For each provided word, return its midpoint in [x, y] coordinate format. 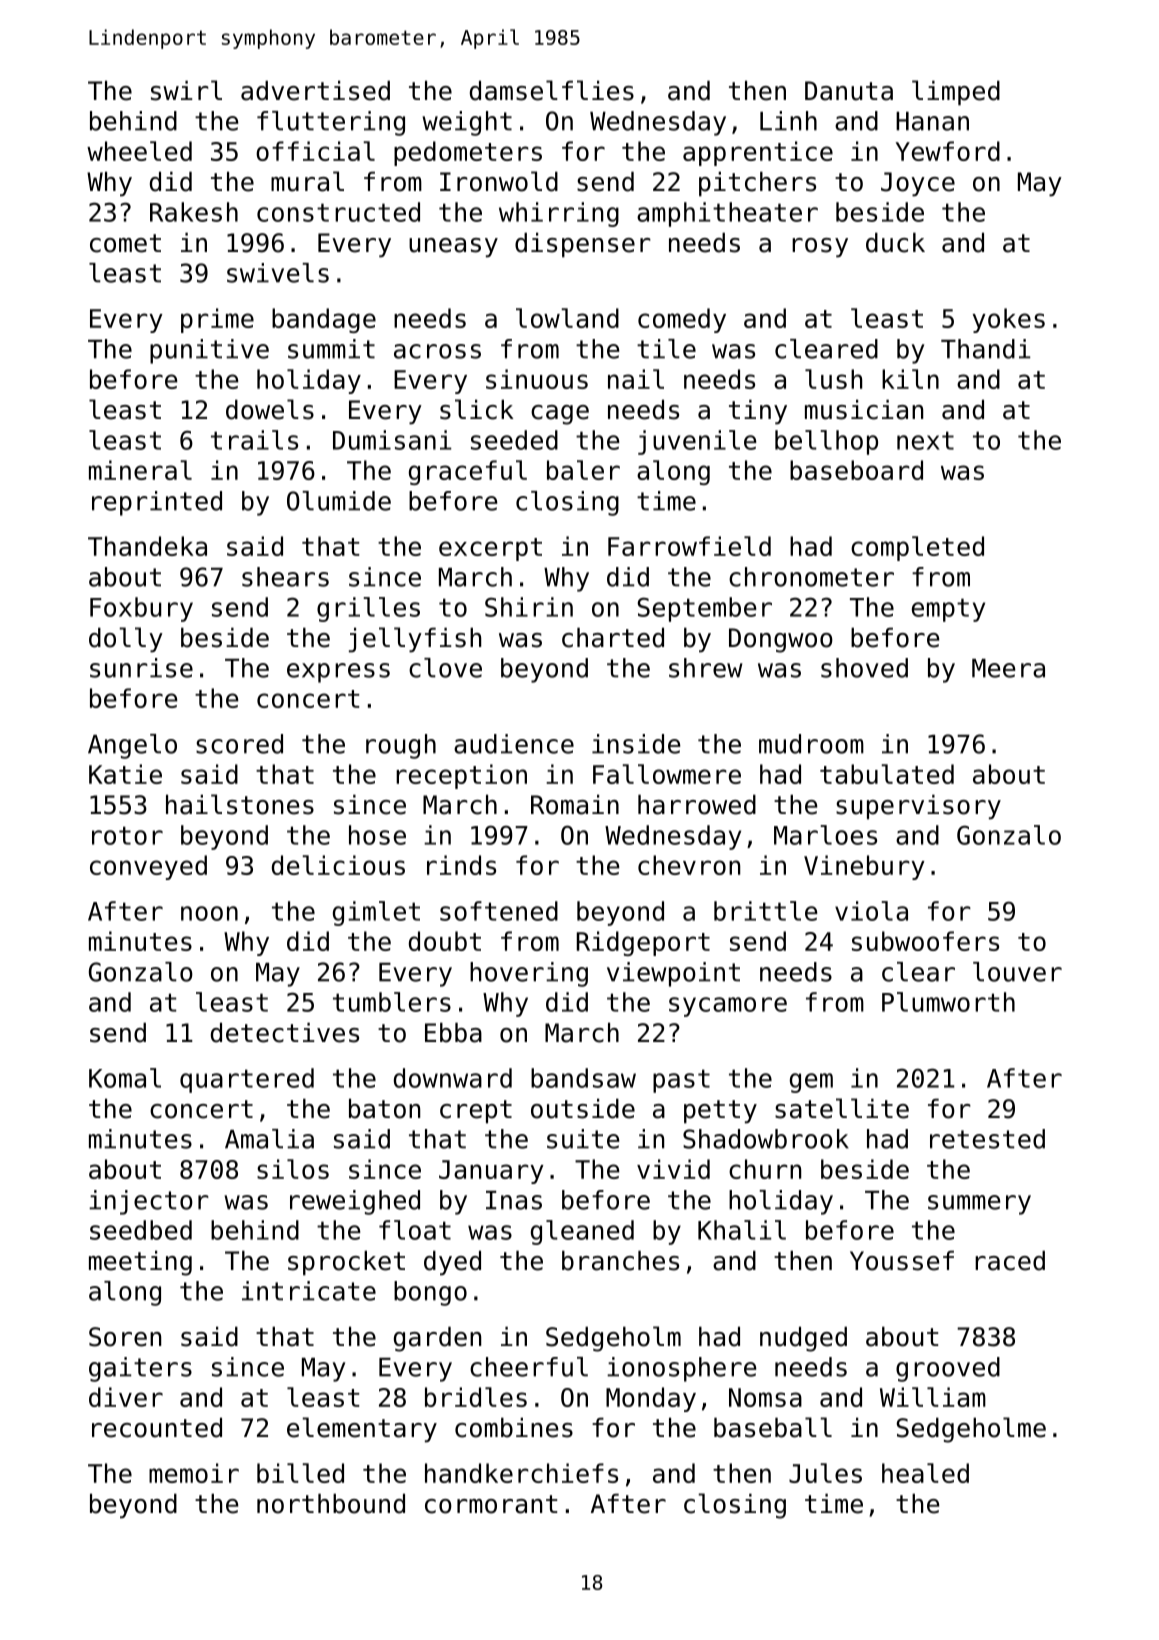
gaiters [140, 1369]
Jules [825, 1473]
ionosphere [681, 1369]
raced [1010, 1260]
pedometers [468, 153]
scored [239, 744]
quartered [247, 1080]
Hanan [932, 121]
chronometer [811, 577]
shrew [705, 668]
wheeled [139, 151]
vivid [673, 1169]
